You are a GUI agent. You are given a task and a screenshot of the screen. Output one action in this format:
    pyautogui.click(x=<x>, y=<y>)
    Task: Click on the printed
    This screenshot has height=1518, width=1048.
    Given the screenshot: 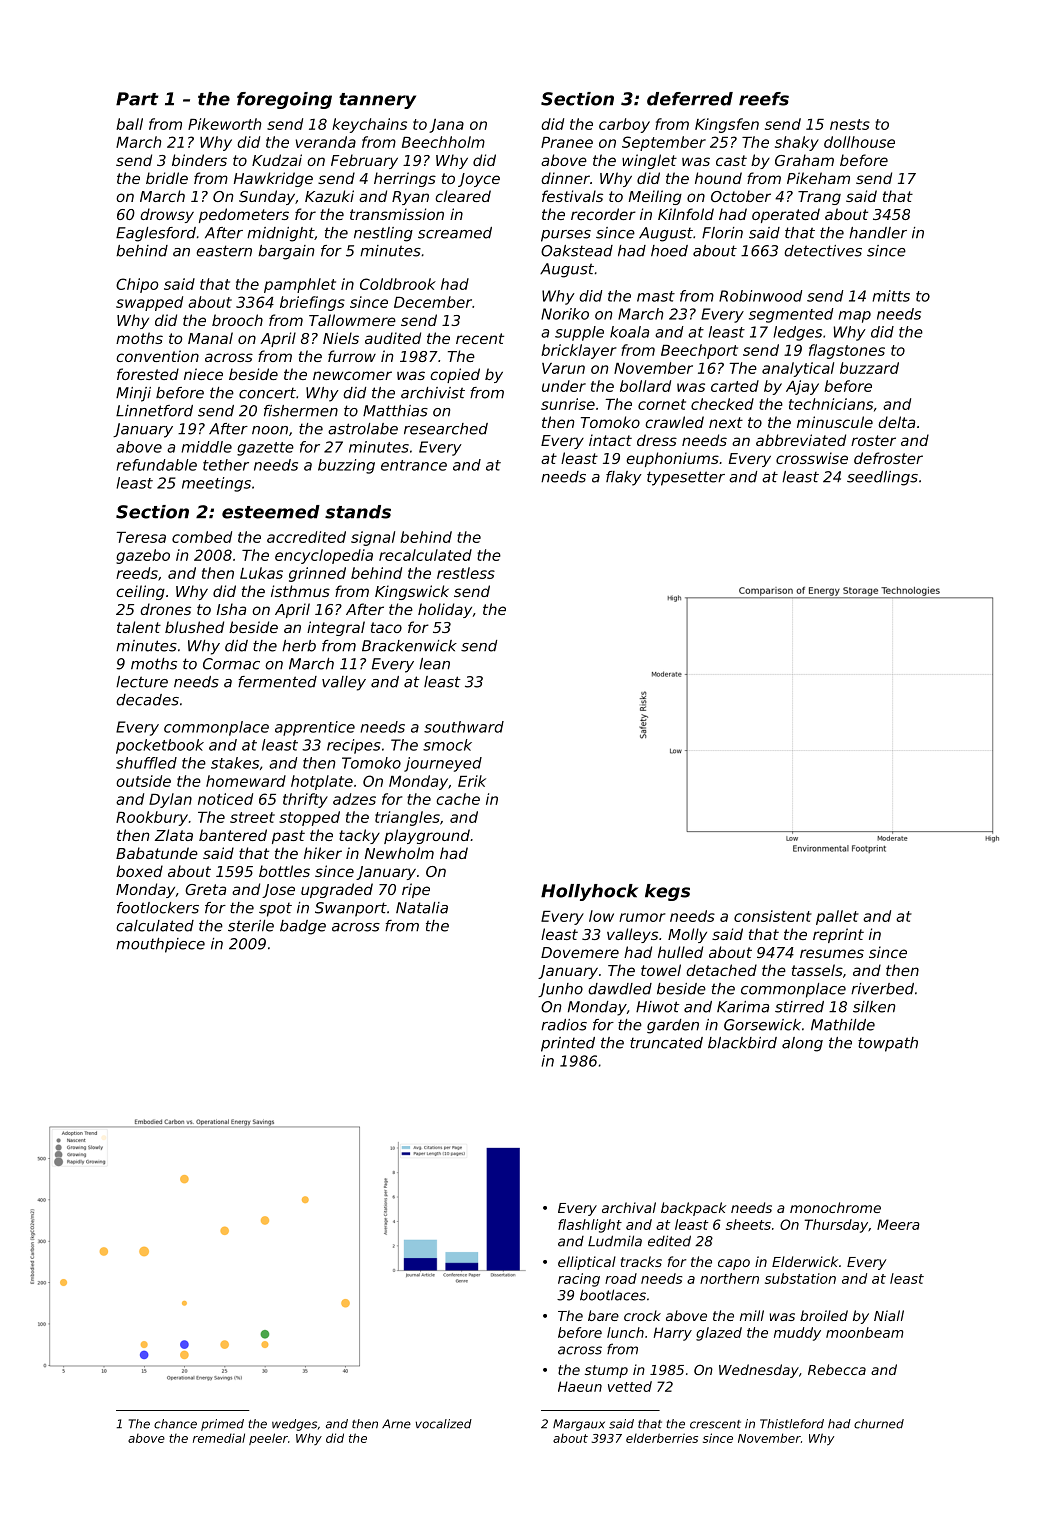 What is the action you would take?
    pyautogui.click(x=568, y=1044)
